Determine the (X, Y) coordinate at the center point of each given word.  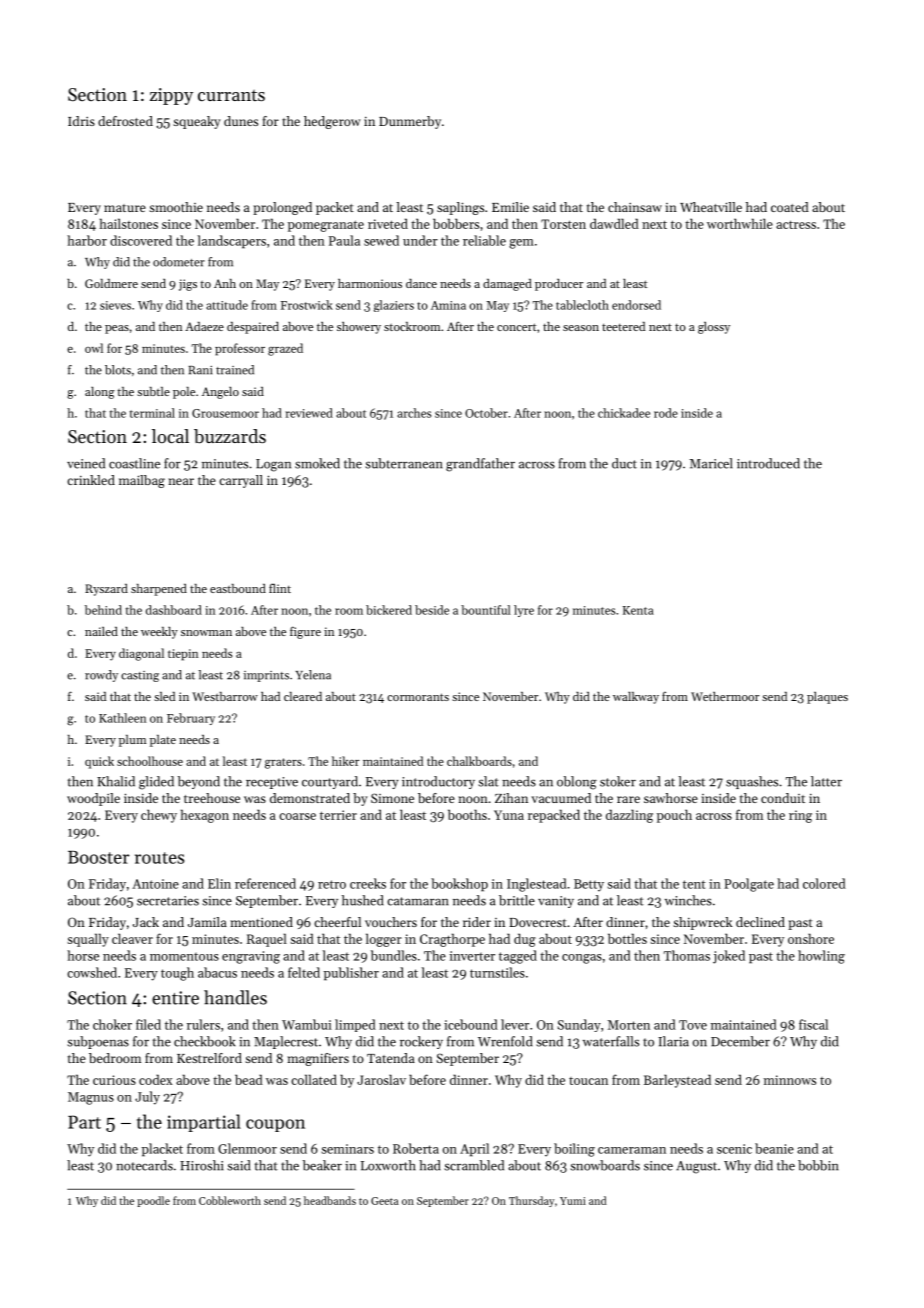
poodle (153, 1201)
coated (790, 207)
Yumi (573, 1201)
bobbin (818, 1165)
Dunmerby (410, 122)
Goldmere (111, 283)
